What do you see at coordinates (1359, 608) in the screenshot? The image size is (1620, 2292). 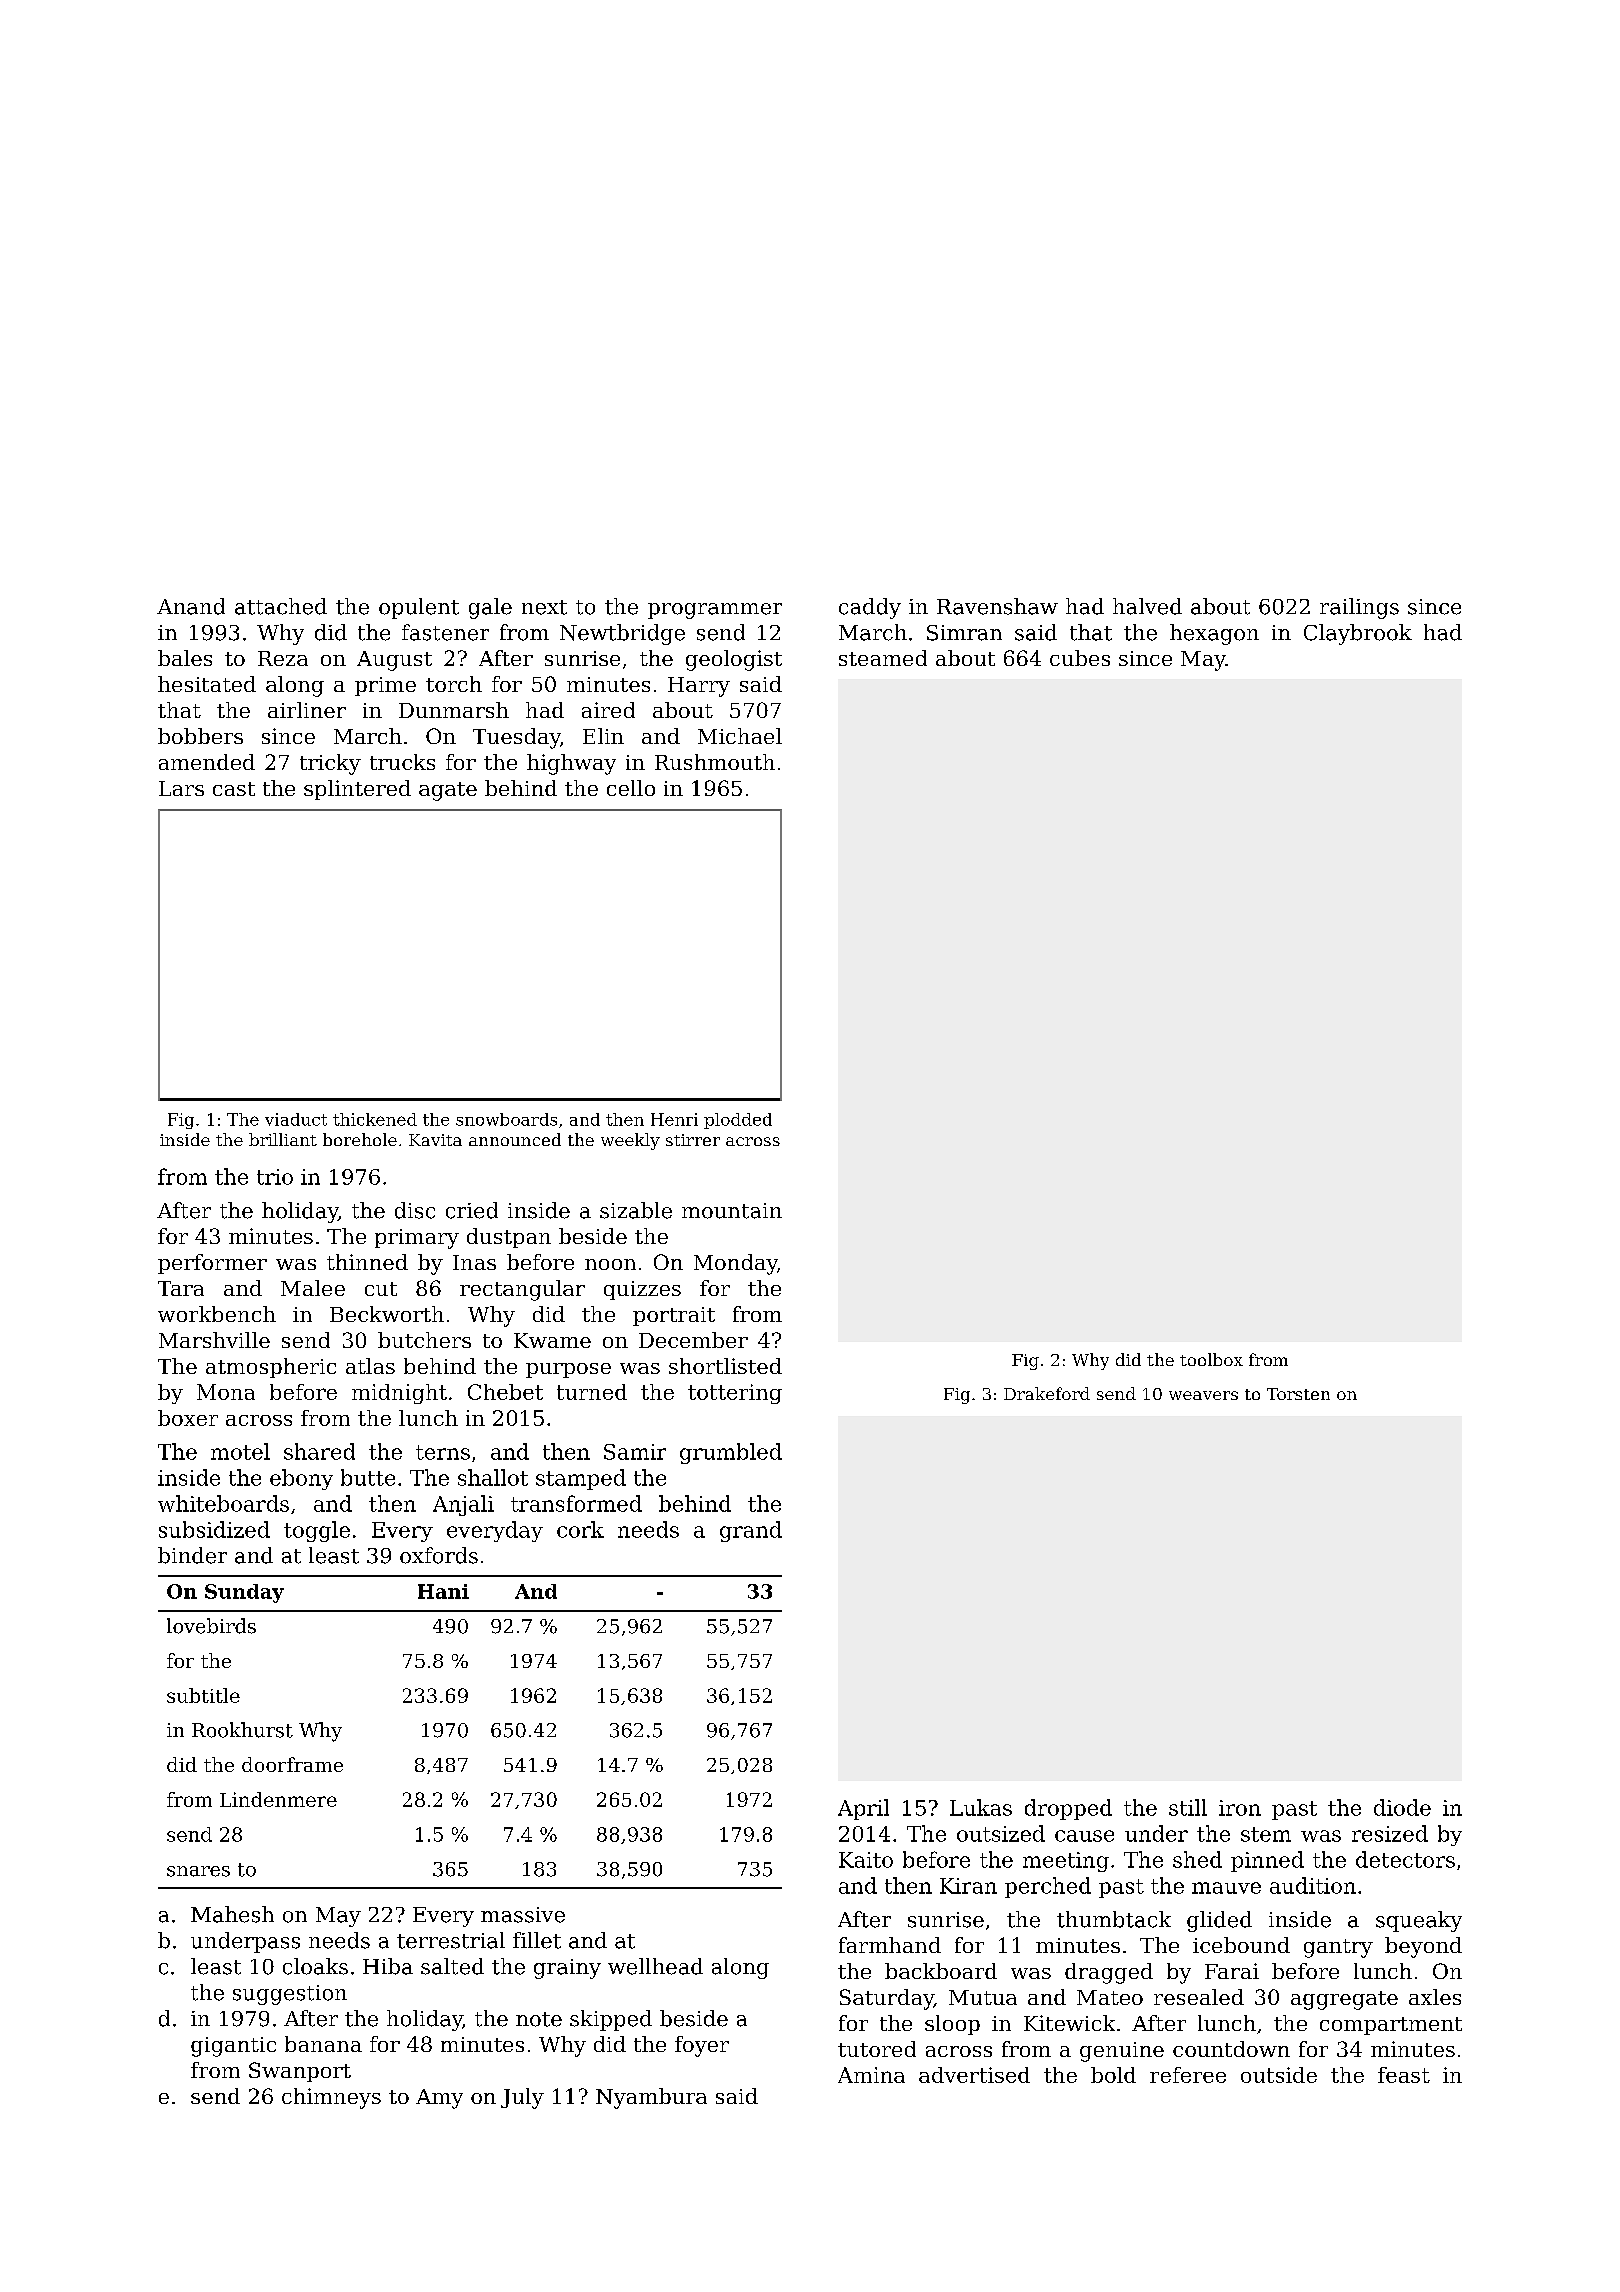 I see `railings` at bounding box center [1359, 608].
